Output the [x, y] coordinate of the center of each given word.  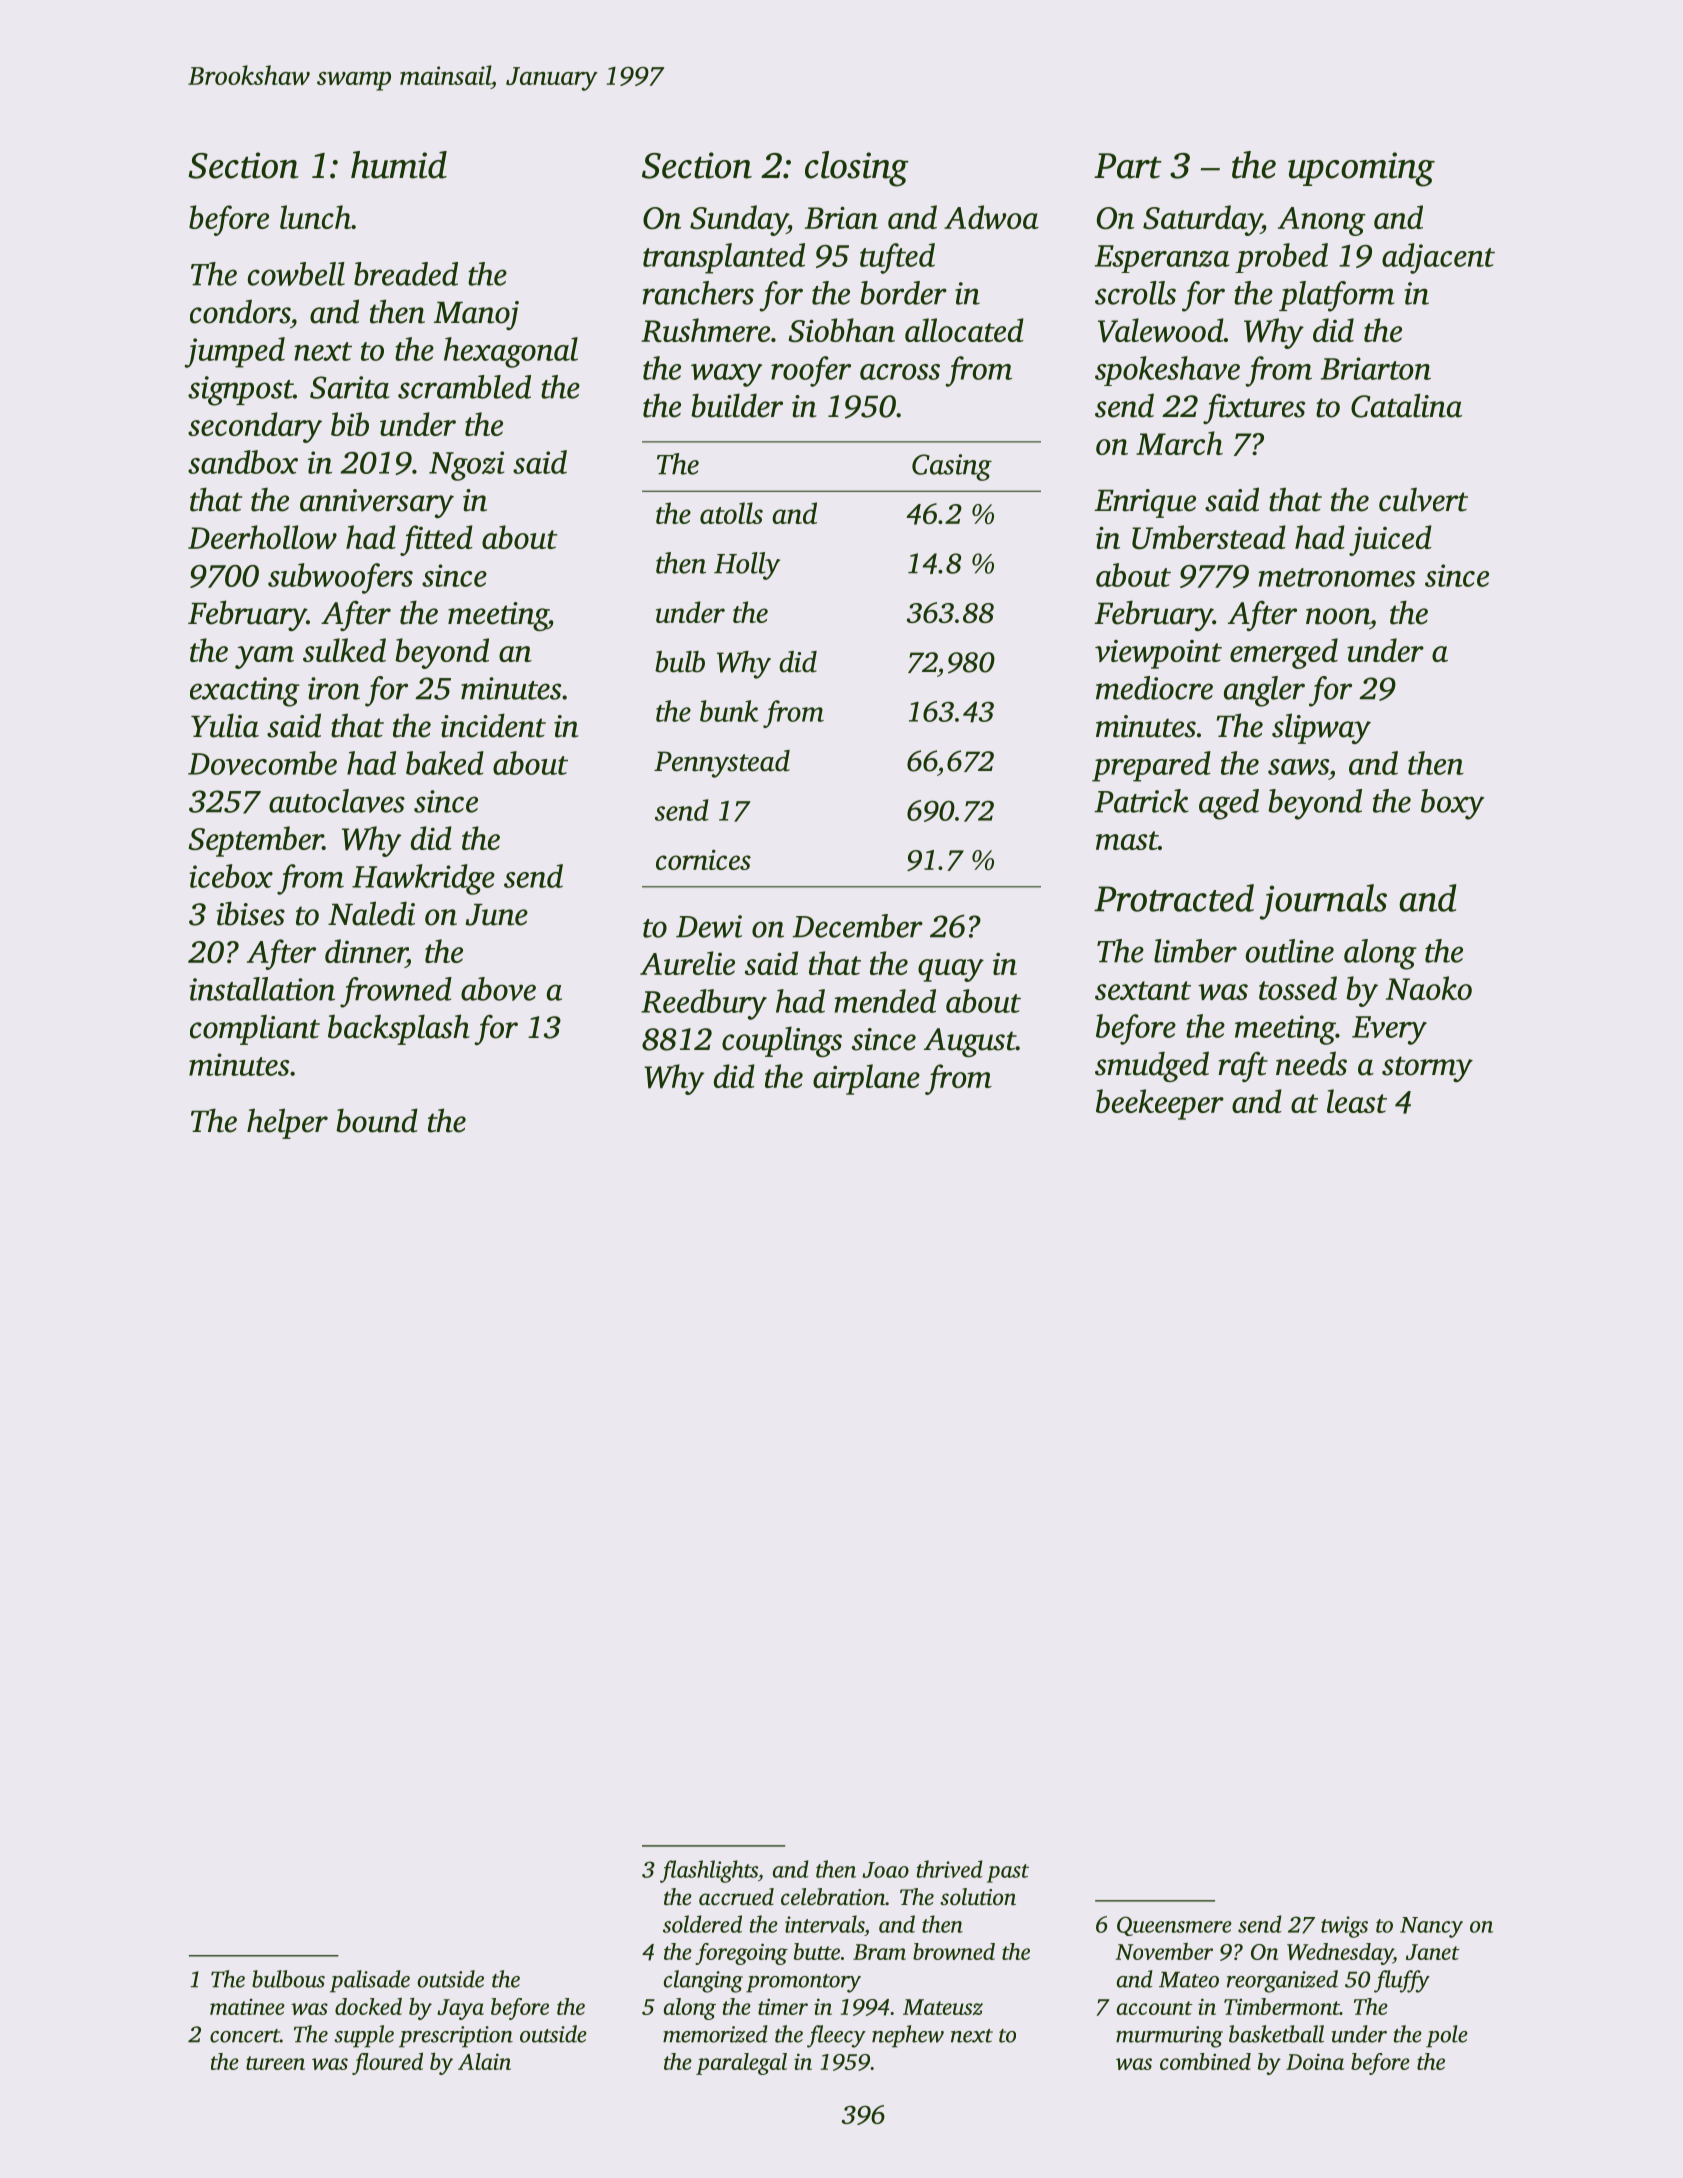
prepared [1151, 766]
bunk [729, 711]
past [1008, 1873]
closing [857, 169]
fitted [436, 540]
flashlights [709, 1871]
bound [377, 1120]
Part [1128, 166]
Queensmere [1174, 1926]
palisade [370, 1981]
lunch [315, 217]
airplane [866, 1079]
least [1357, 1101]
